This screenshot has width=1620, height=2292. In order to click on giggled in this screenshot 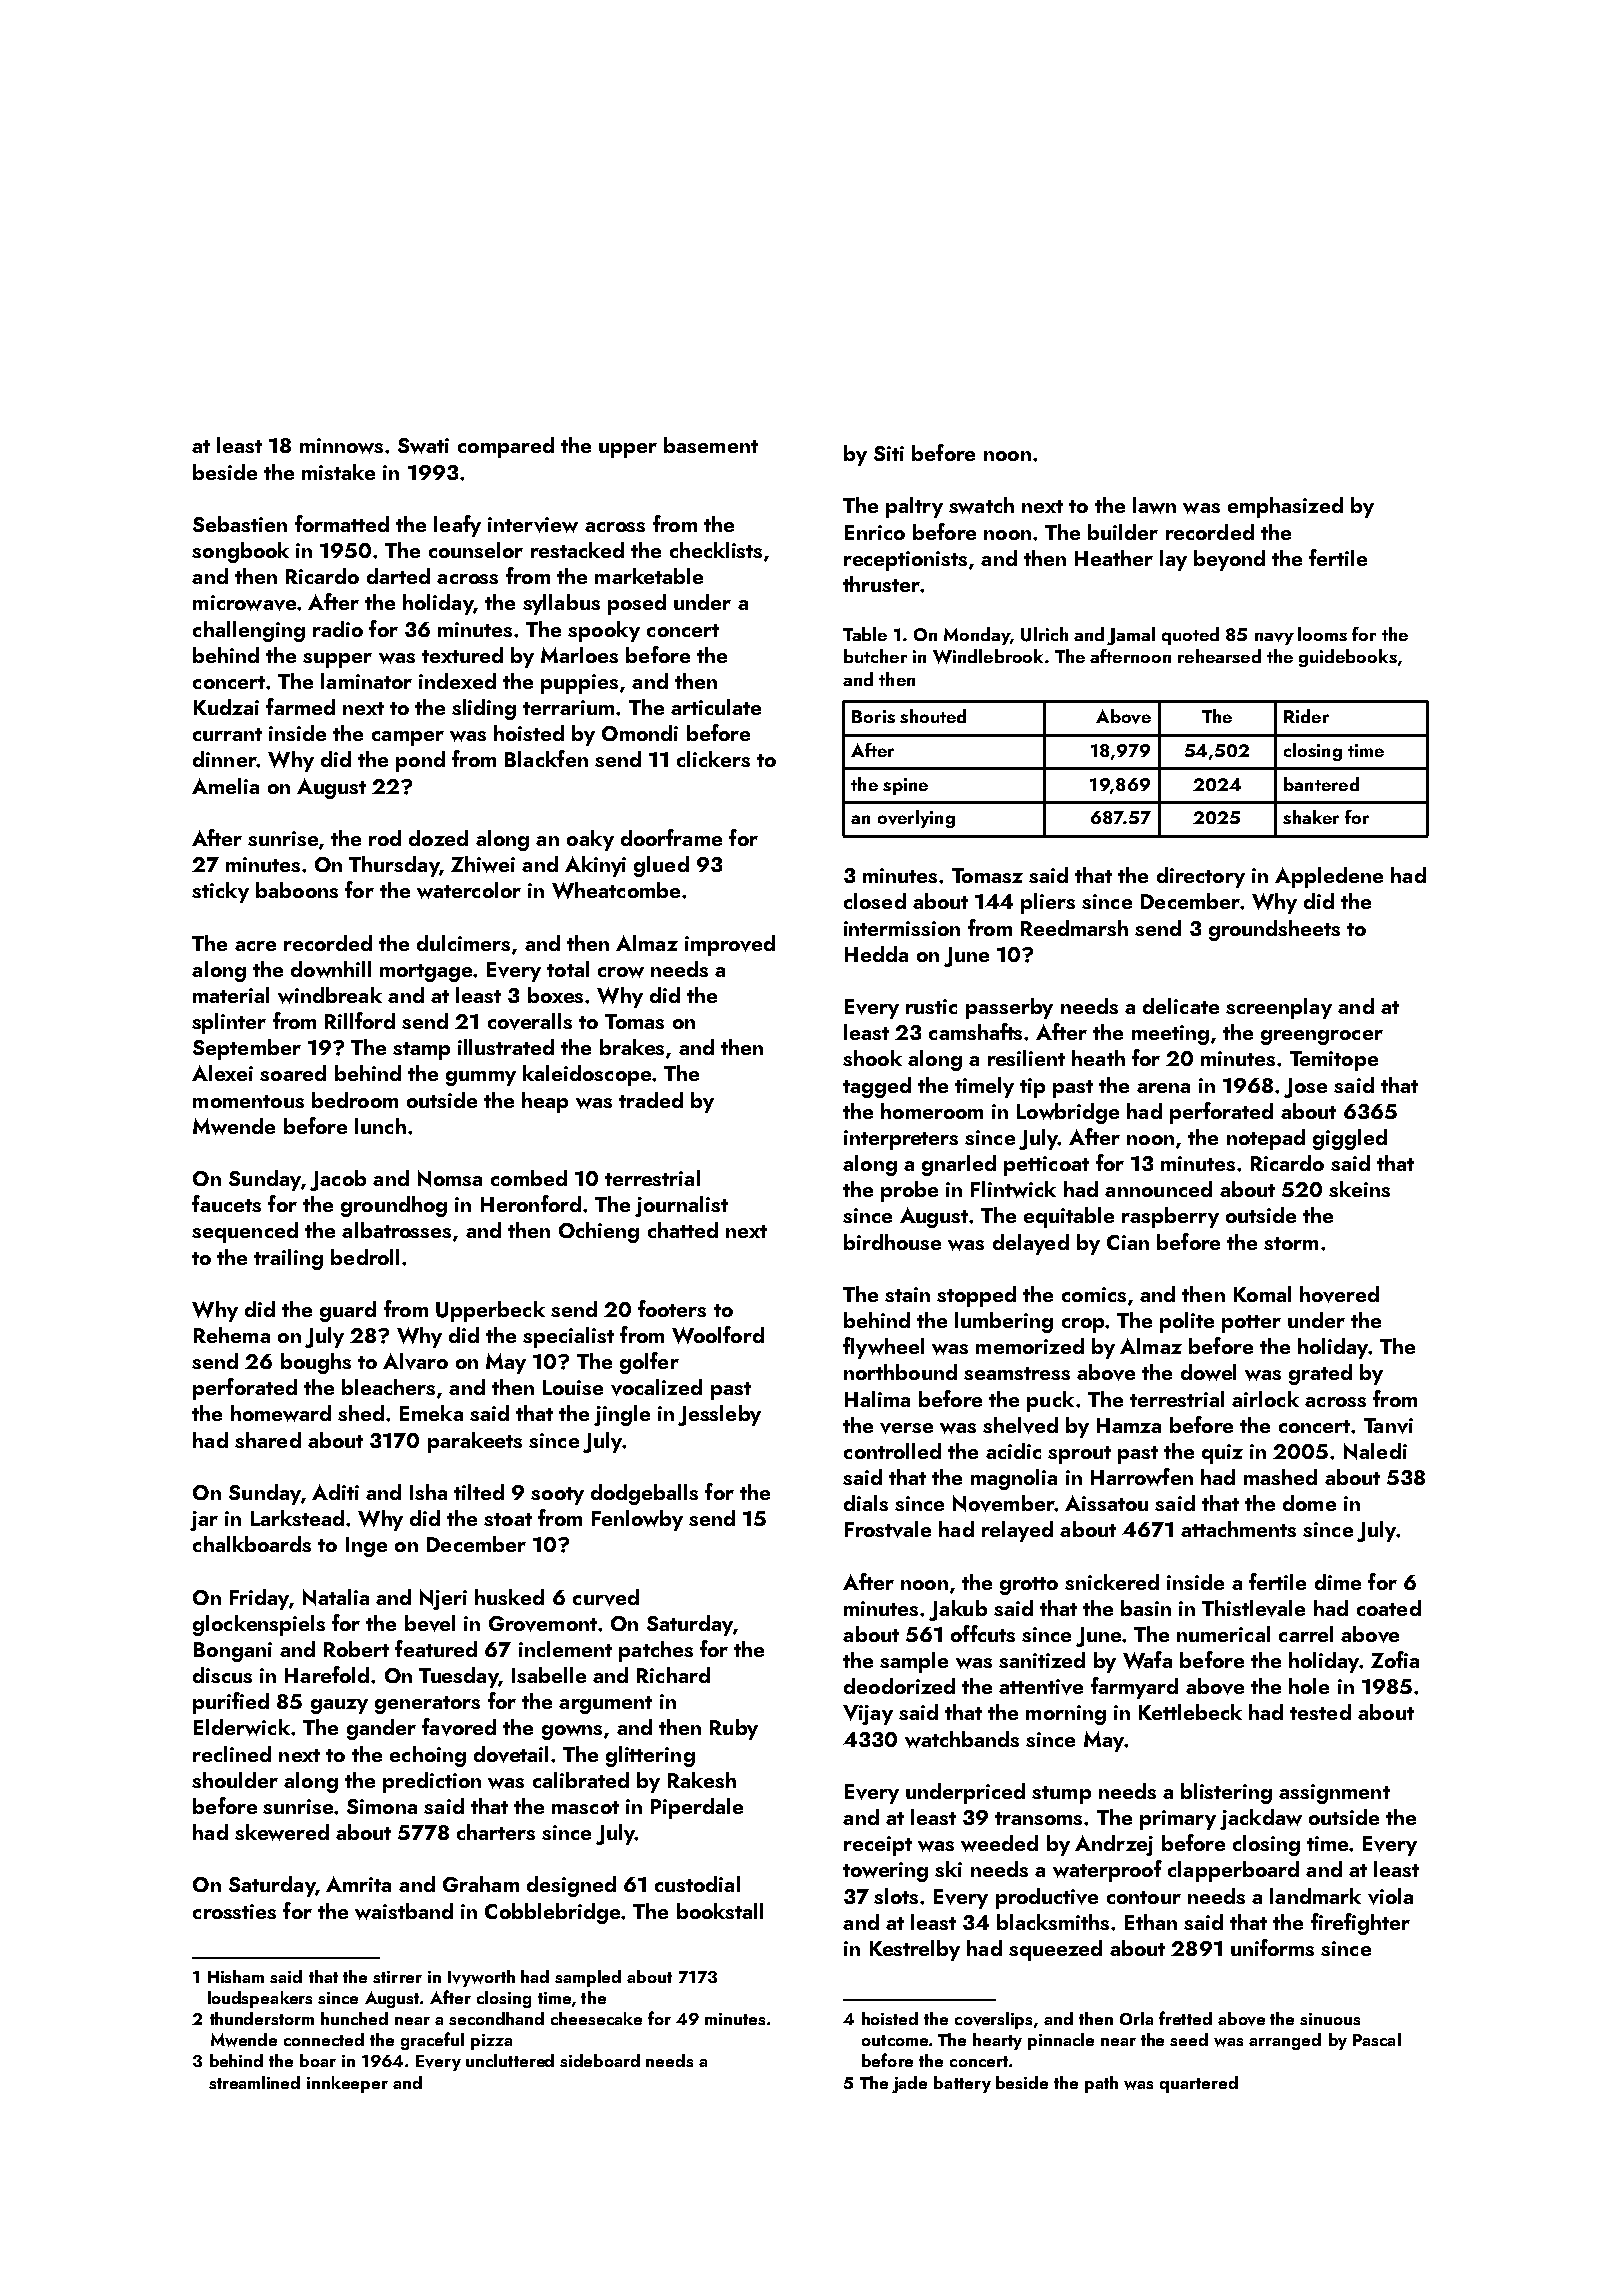, I will do `click(1350, 1139)`.
